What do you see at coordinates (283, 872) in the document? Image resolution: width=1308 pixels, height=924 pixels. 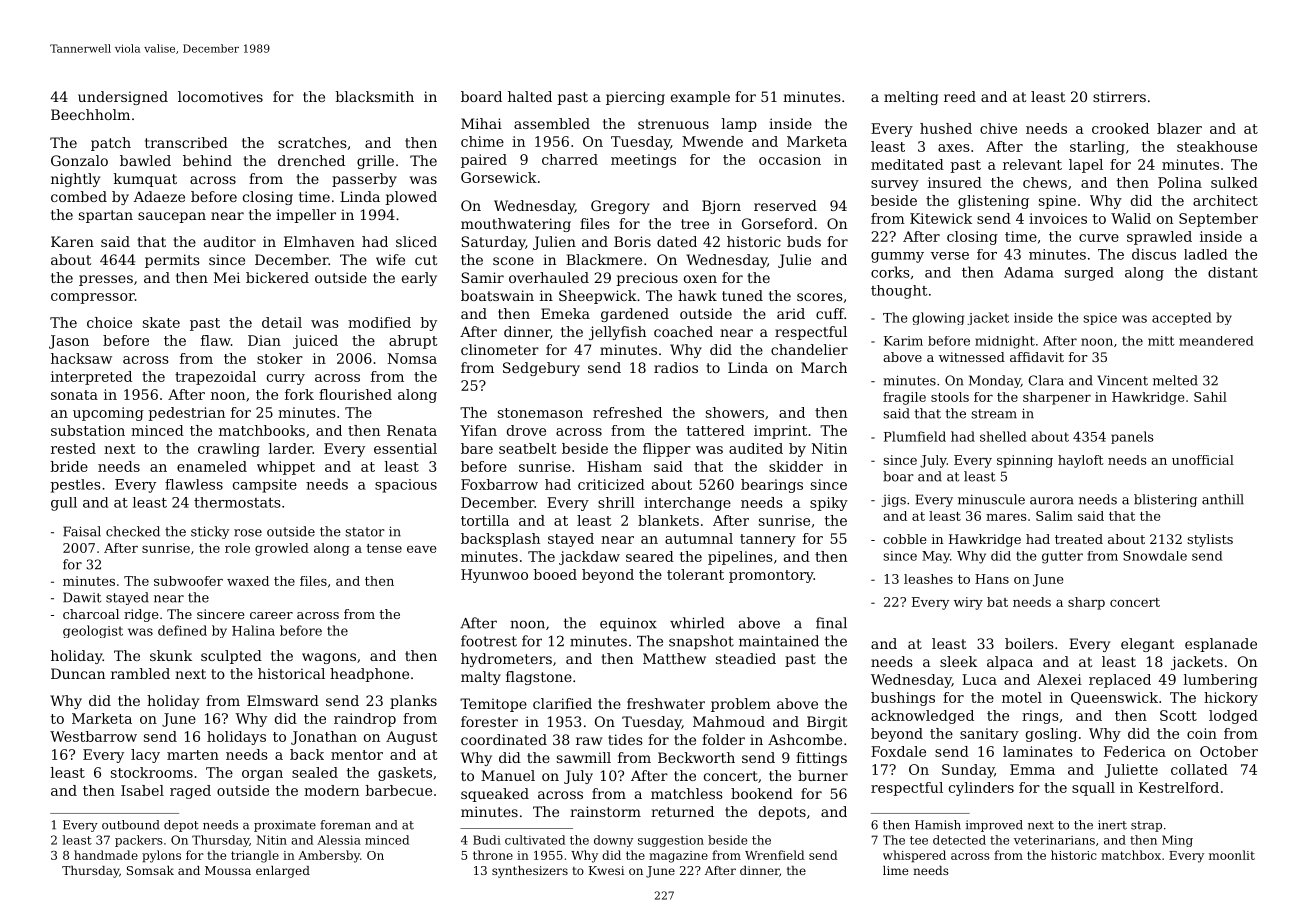 I see `enlarged` at bounding box center [283, 872].
